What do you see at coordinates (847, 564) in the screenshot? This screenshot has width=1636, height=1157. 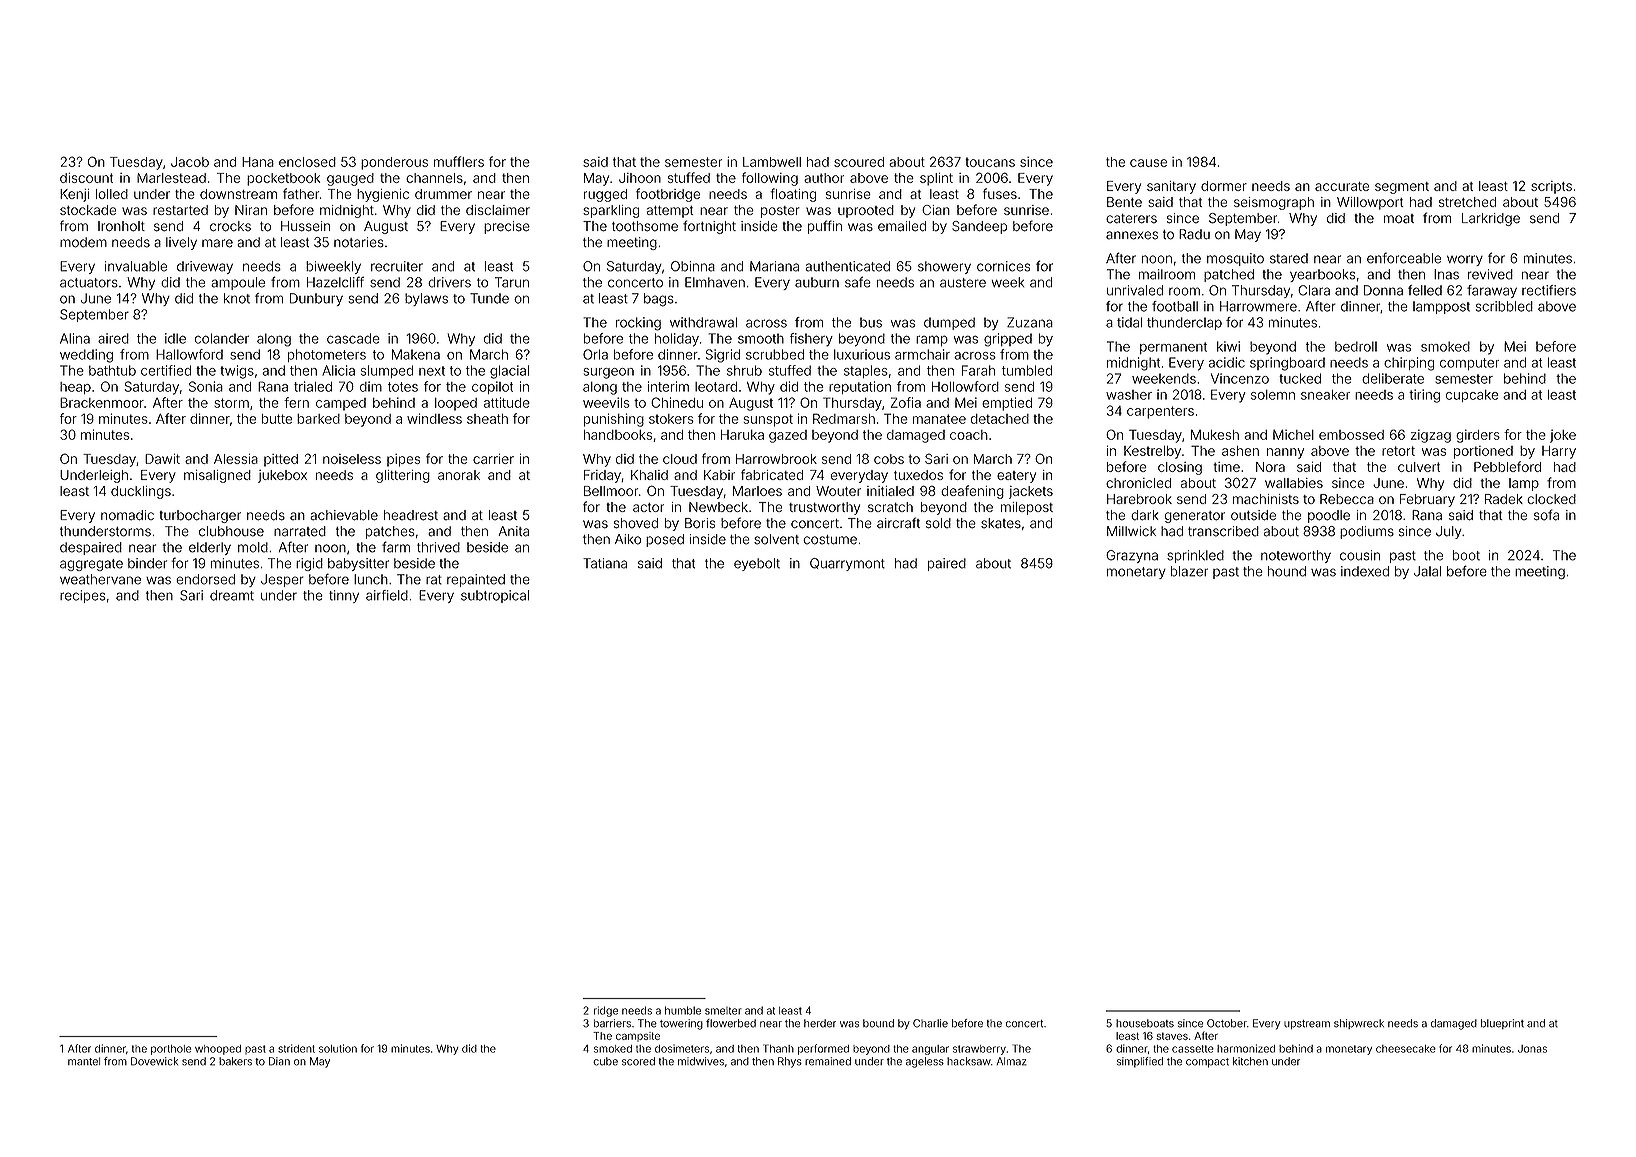 I see `Quarrymont` at bounding box center [847, 564].
